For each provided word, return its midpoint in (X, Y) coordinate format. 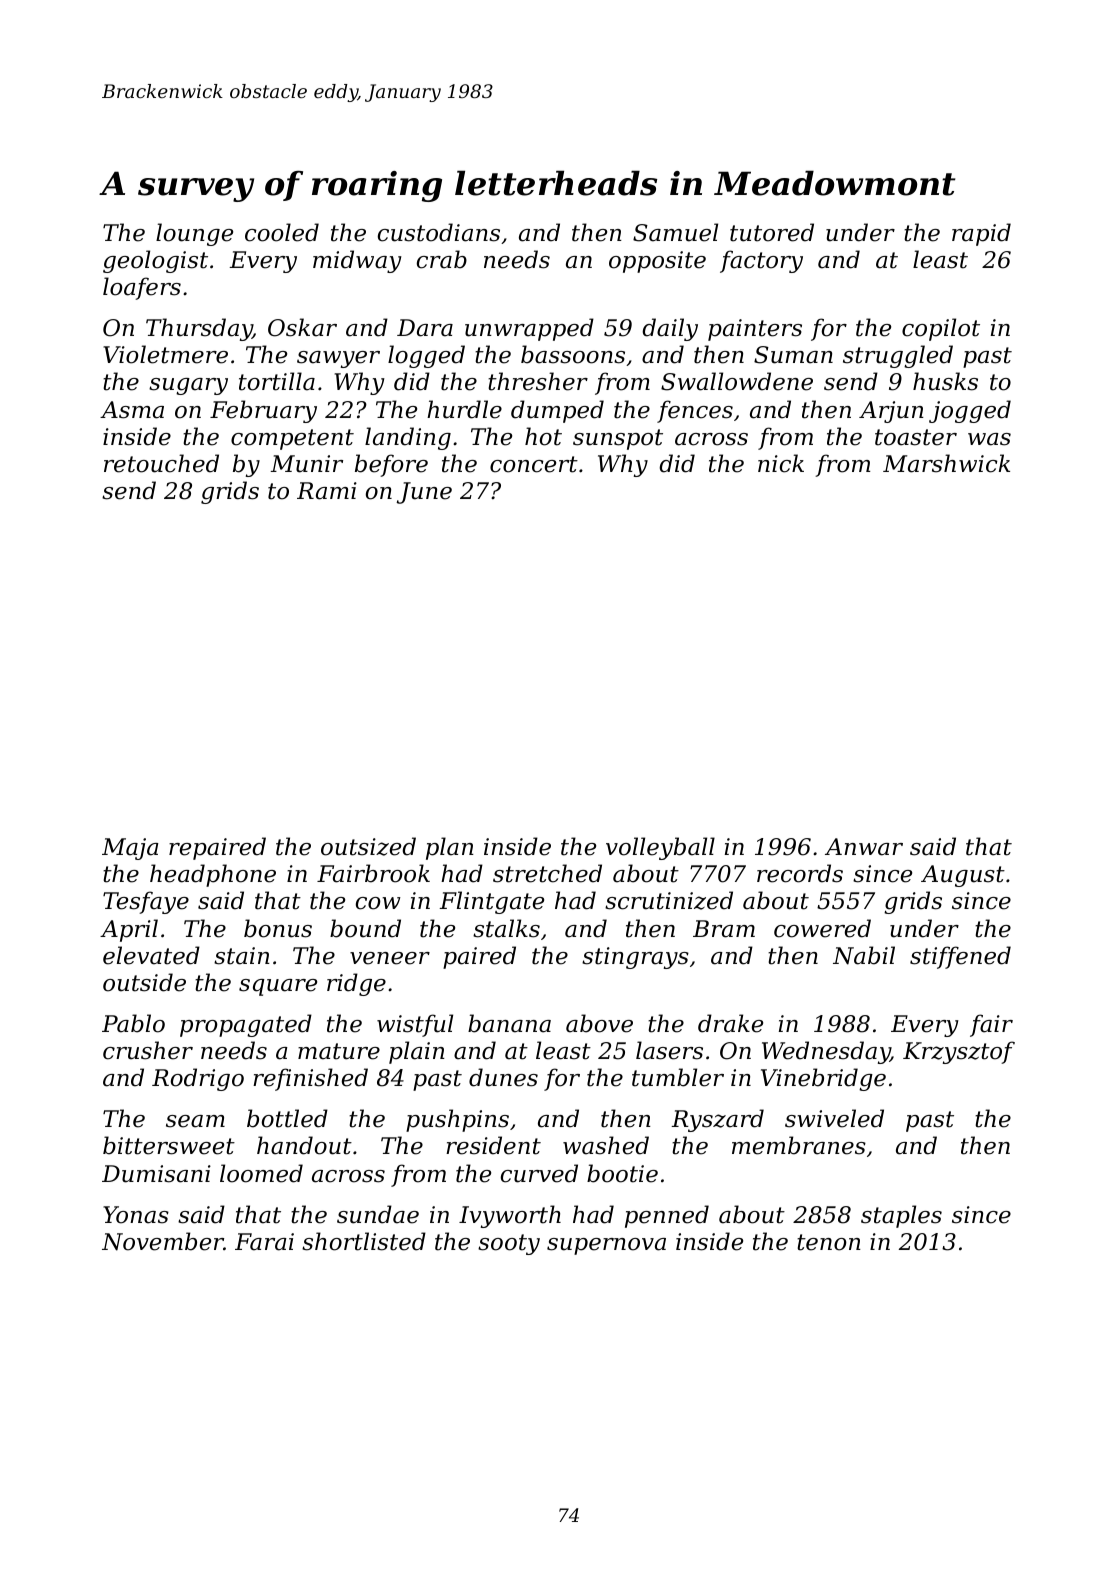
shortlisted (364, 1241)
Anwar (864, 847)
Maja (130, 849)
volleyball (660, 848)
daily (670, 329)
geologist (155, 261)
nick (781, 463)
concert (534, 464)
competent (292, 439)
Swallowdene (737, 381)
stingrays (635, 958)
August (963, 876)
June (424, 493)
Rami (327, 491)
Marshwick (946, 463)
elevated (151, 955)
